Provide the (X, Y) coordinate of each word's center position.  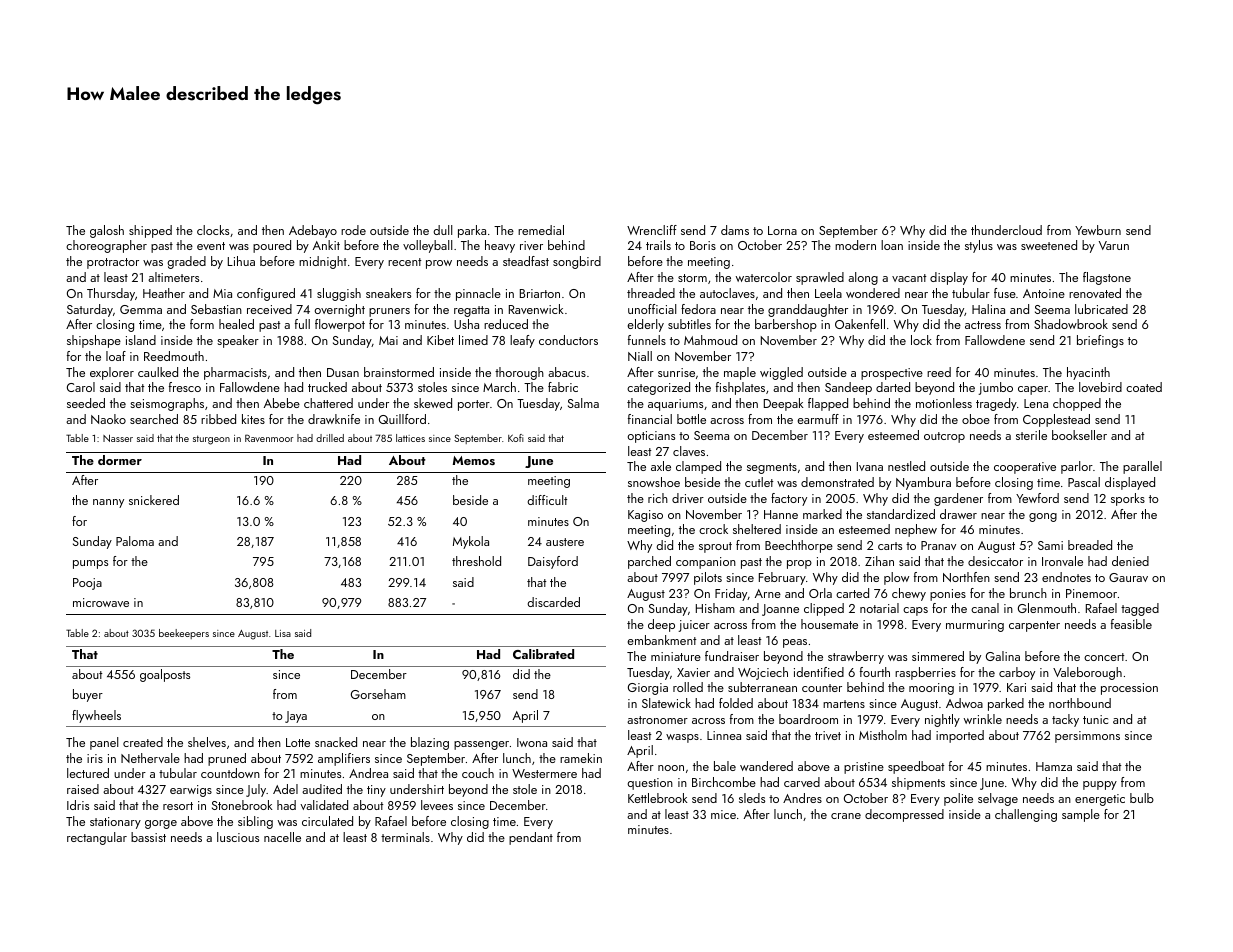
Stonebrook (242, 805)
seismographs (167, 404)
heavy (500, 246)
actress (983, 325)
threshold (476, 561)
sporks (1128, 499)
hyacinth (1088, 373)
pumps (90, 564)
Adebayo (313, 231)
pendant (531, 838)
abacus (567, 372)
